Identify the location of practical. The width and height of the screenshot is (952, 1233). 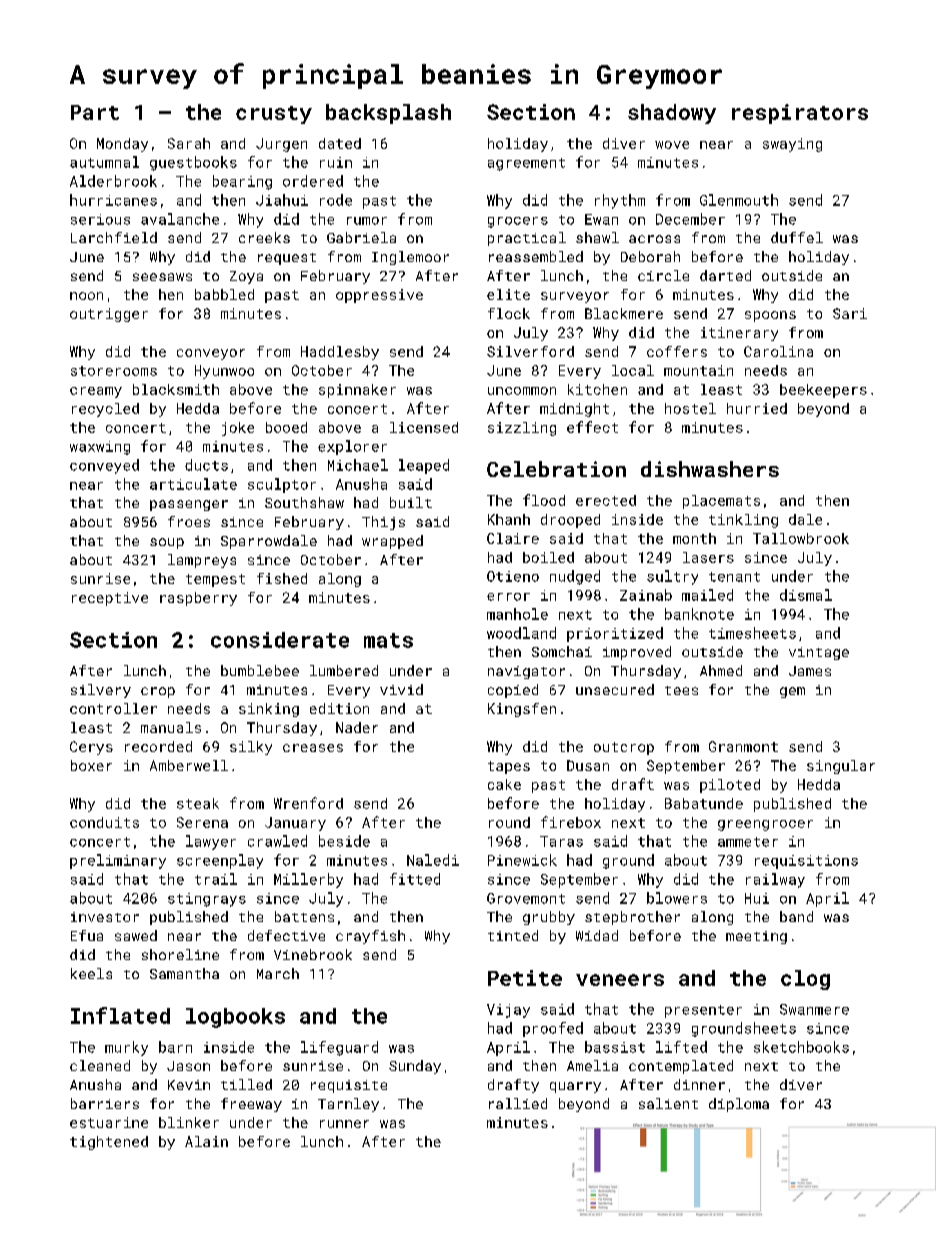
(527, 239).
